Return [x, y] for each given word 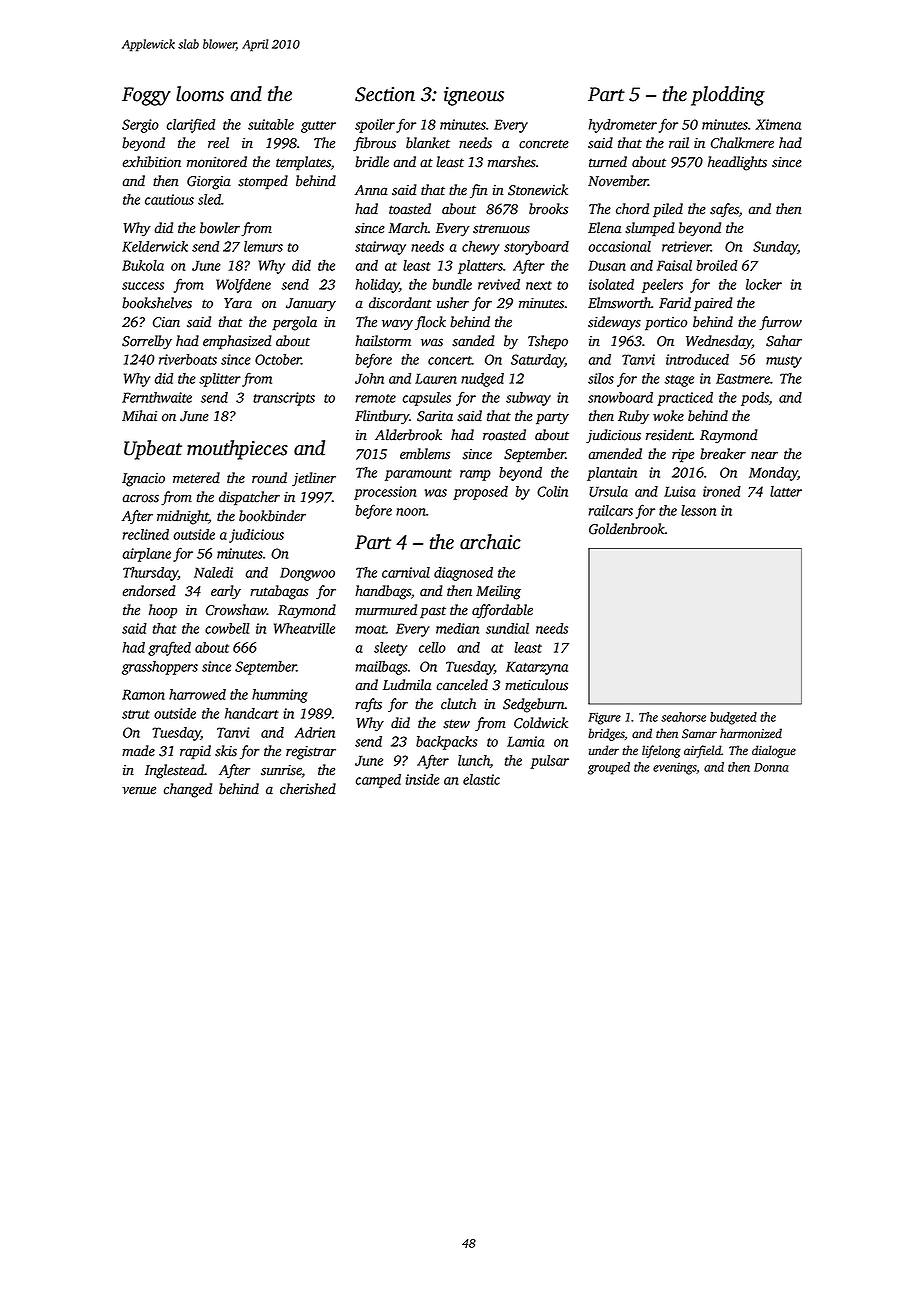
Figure [604, 718]
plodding [728, 96]
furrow [780, 323]
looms [200, 94]
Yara [238, 303]
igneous [474, 96]
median [457, 628]
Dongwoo [307, 574]
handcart [252, 713]
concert [450, 360]
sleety [390, 649]
